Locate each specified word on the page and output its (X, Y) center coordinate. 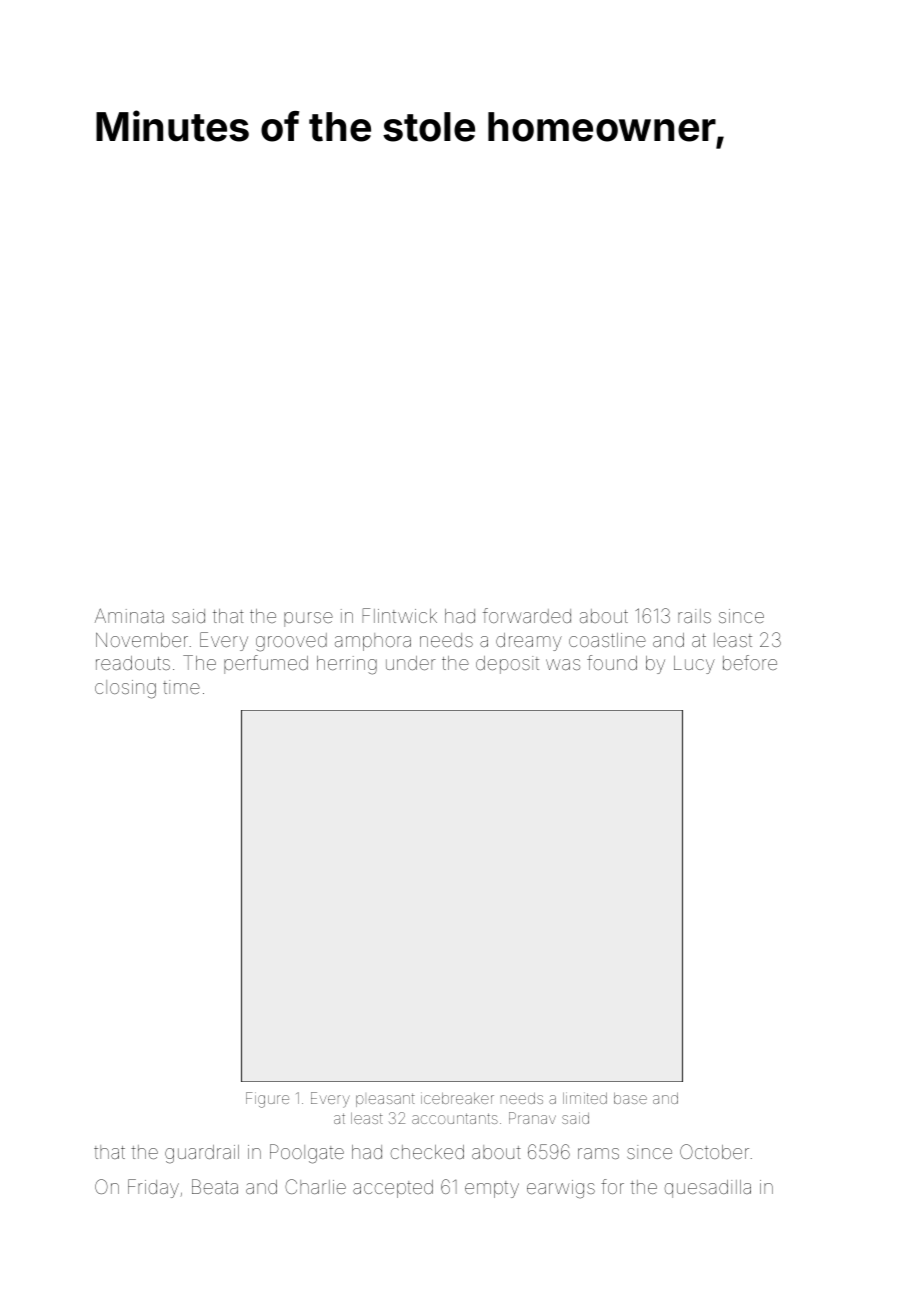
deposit (507, 665)
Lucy (694, 665)
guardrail (202, 1154)
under (411, 663)
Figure (267, 1100)
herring (347, 665)
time (181, 687)
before (750, 662)
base (630, 1098)
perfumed (266, 664)
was (563, 664)
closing (125, 689)
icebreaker (457, 1098)
